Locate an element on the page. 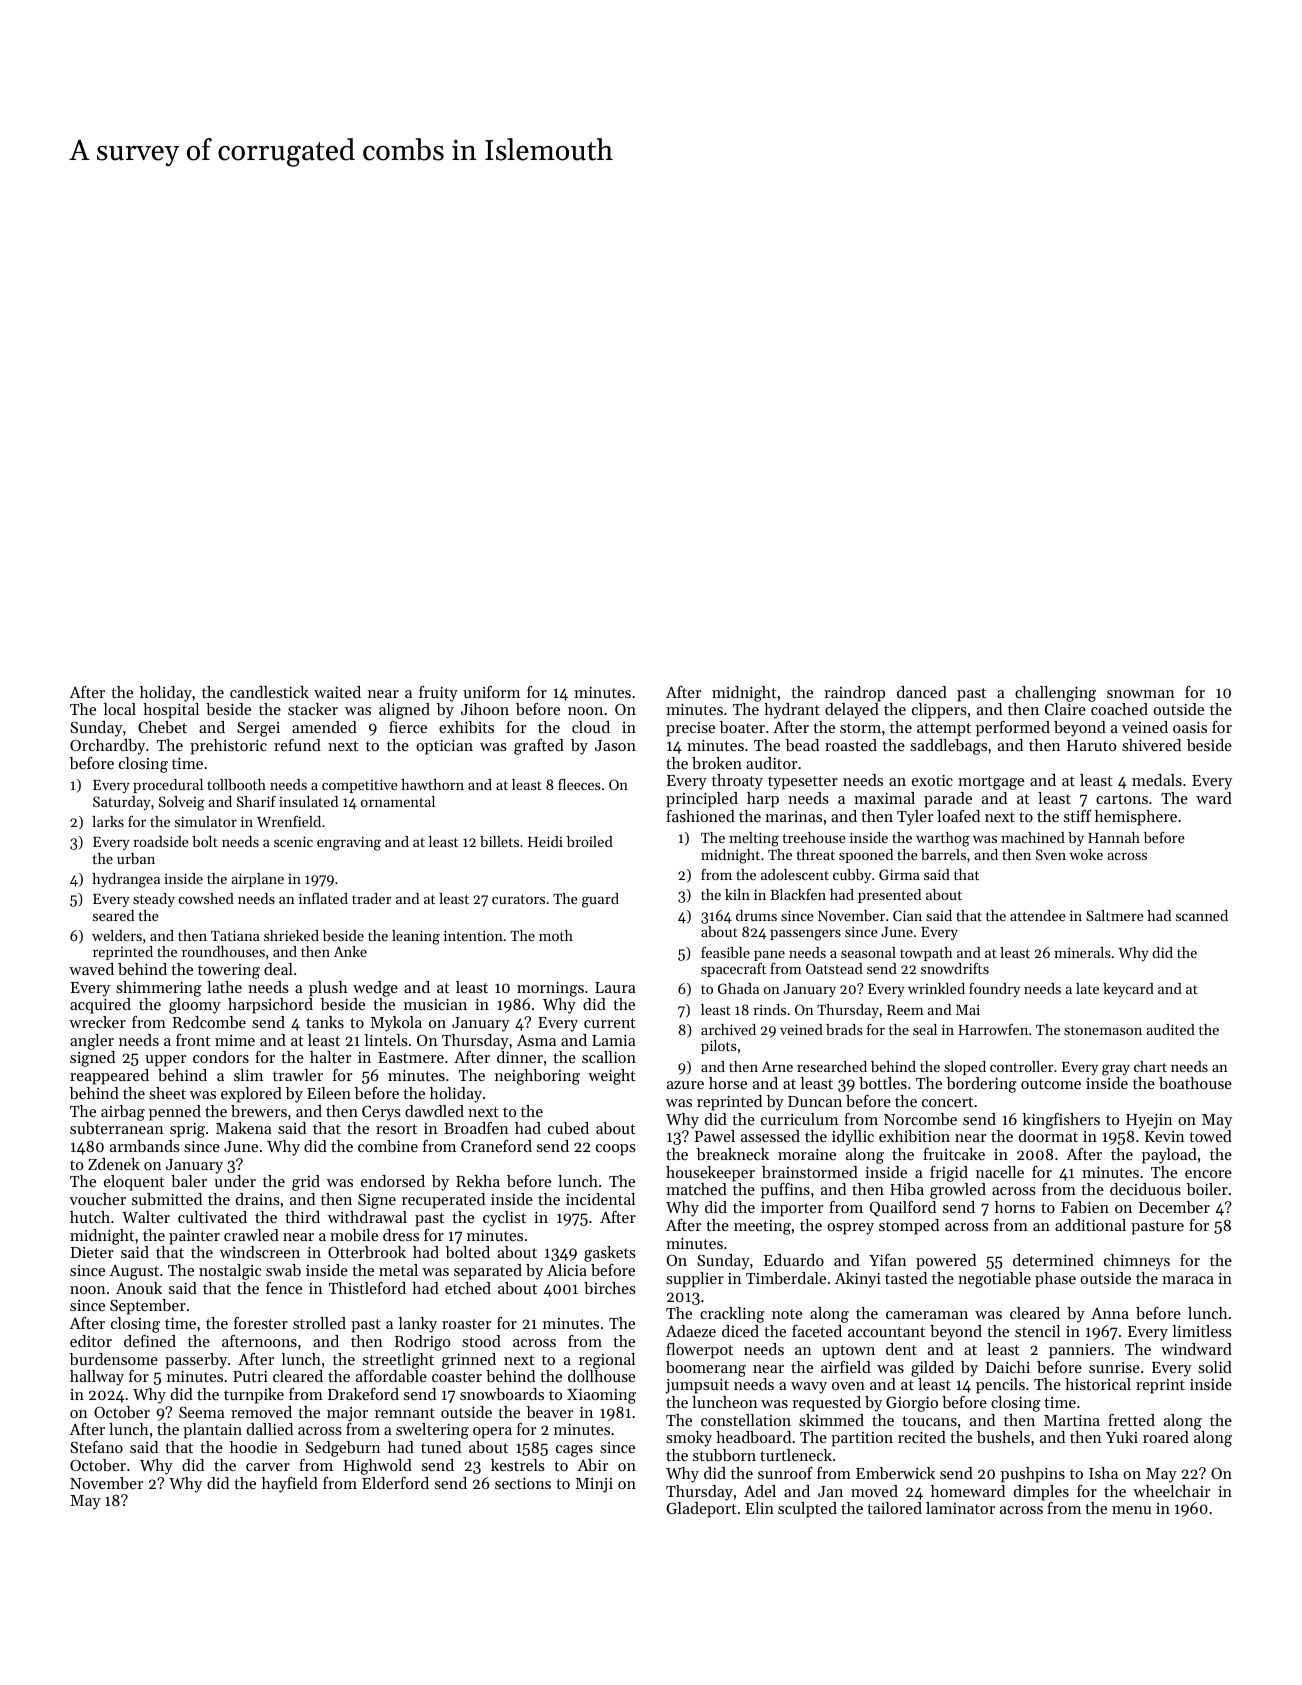  cameraman is located at coordinates (927, 1315).
